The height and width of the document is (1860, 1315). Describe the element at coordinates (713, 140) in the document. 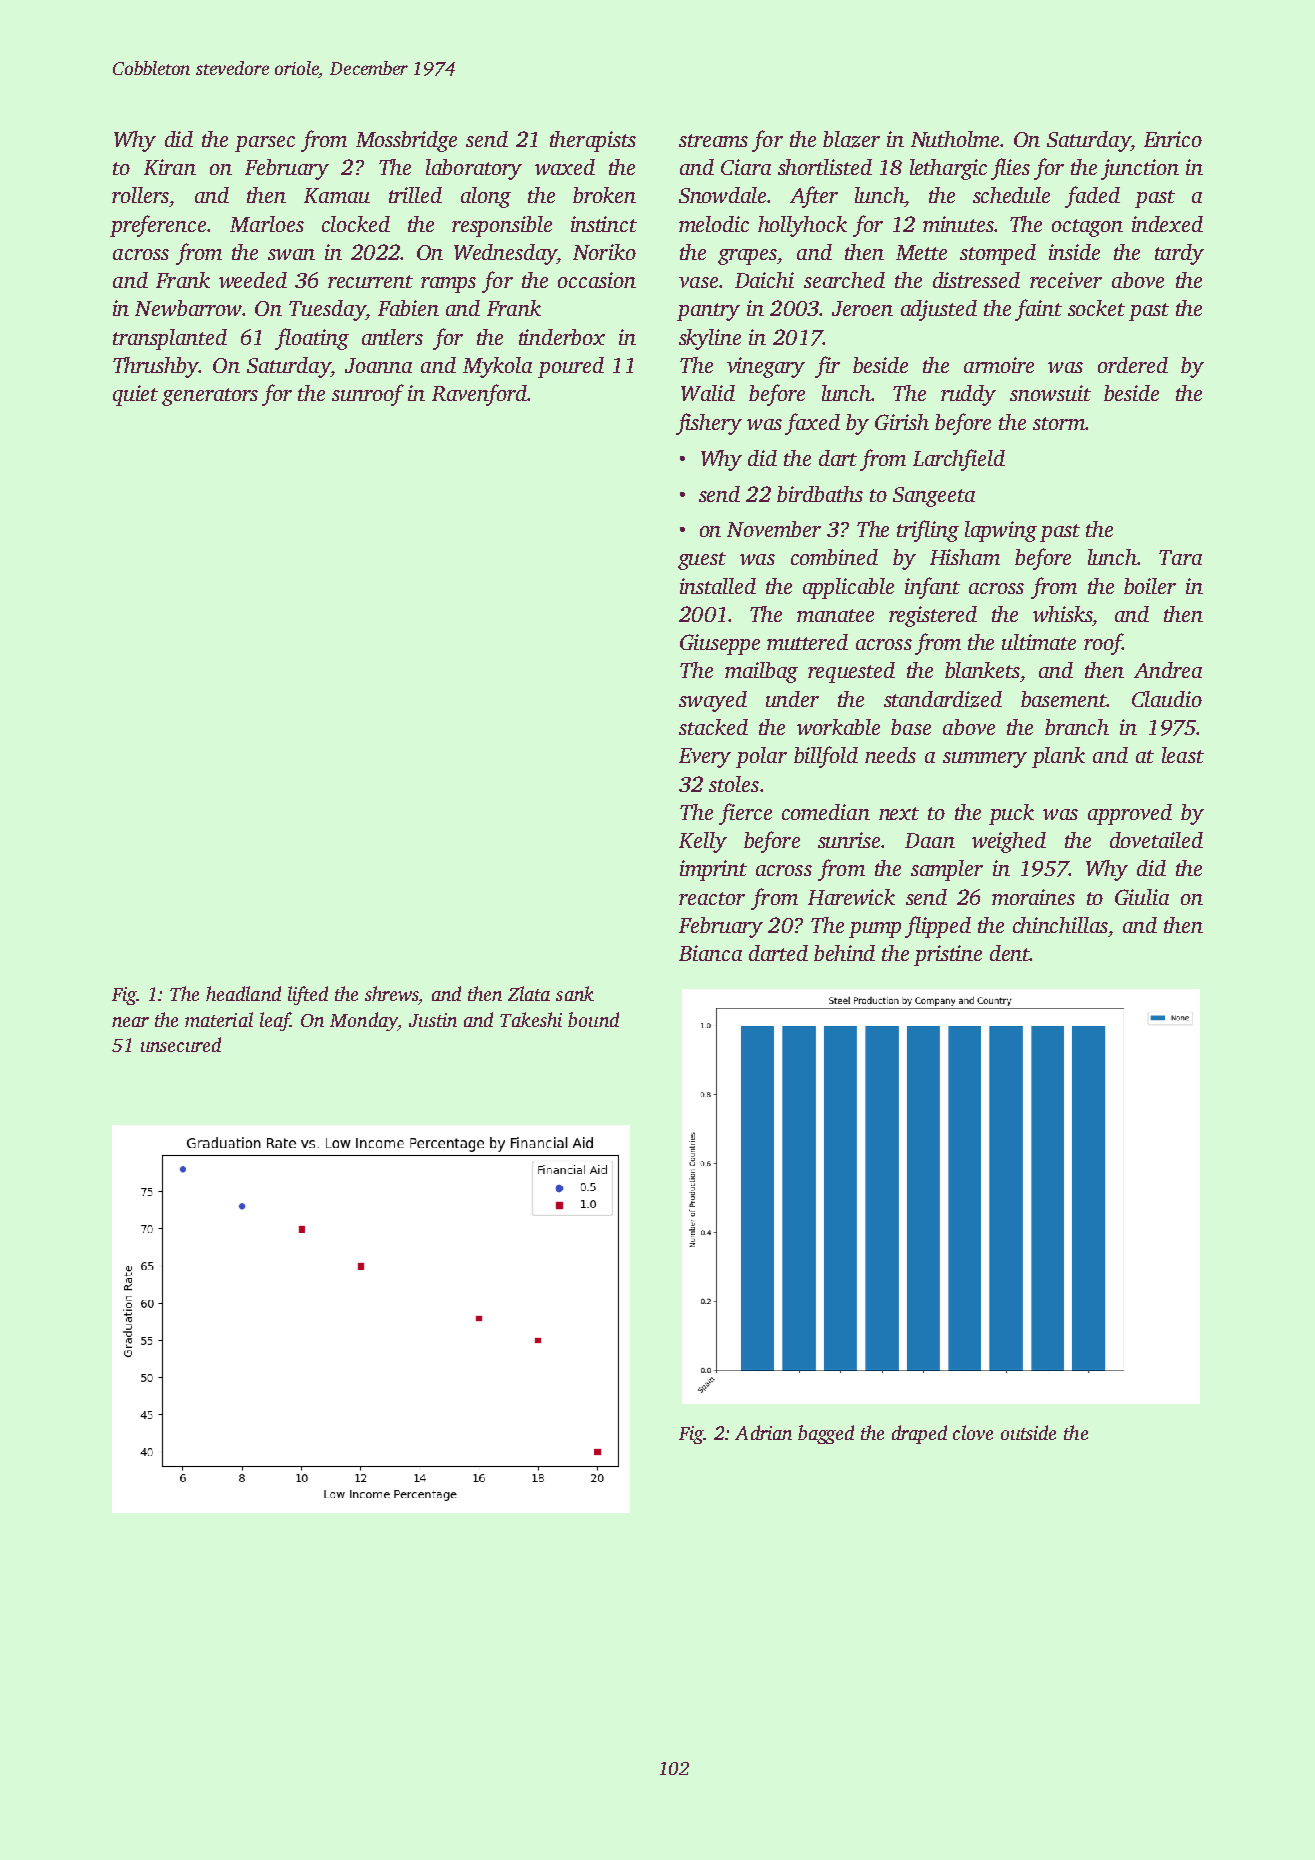

I see `streams` at that location.
